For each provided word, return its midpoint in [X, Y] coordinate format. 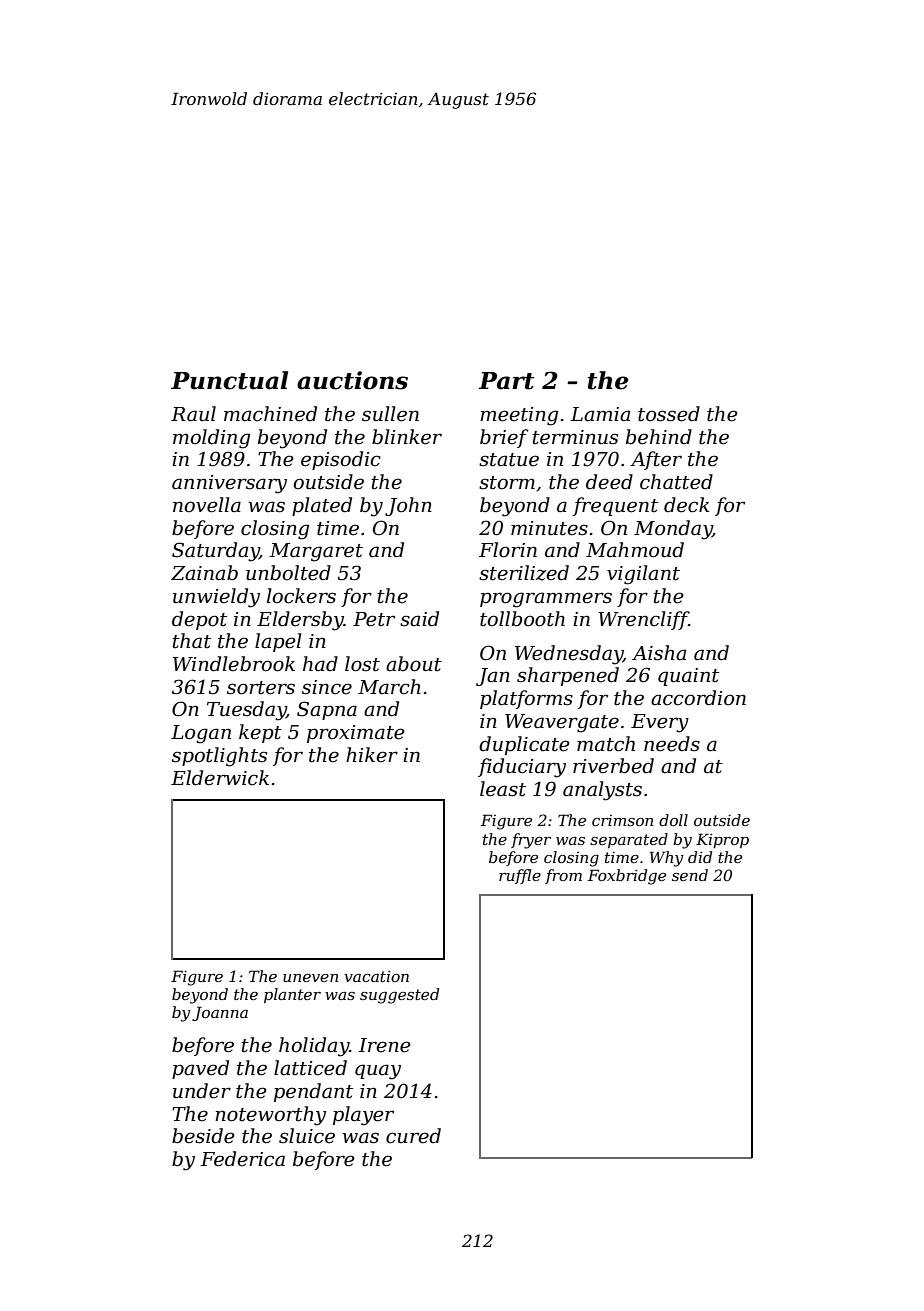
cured [413, 1136]
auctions [352, 380]
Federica [242, 1159]
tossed [669, 414]
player [363, 1116]
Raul [193, 414]
